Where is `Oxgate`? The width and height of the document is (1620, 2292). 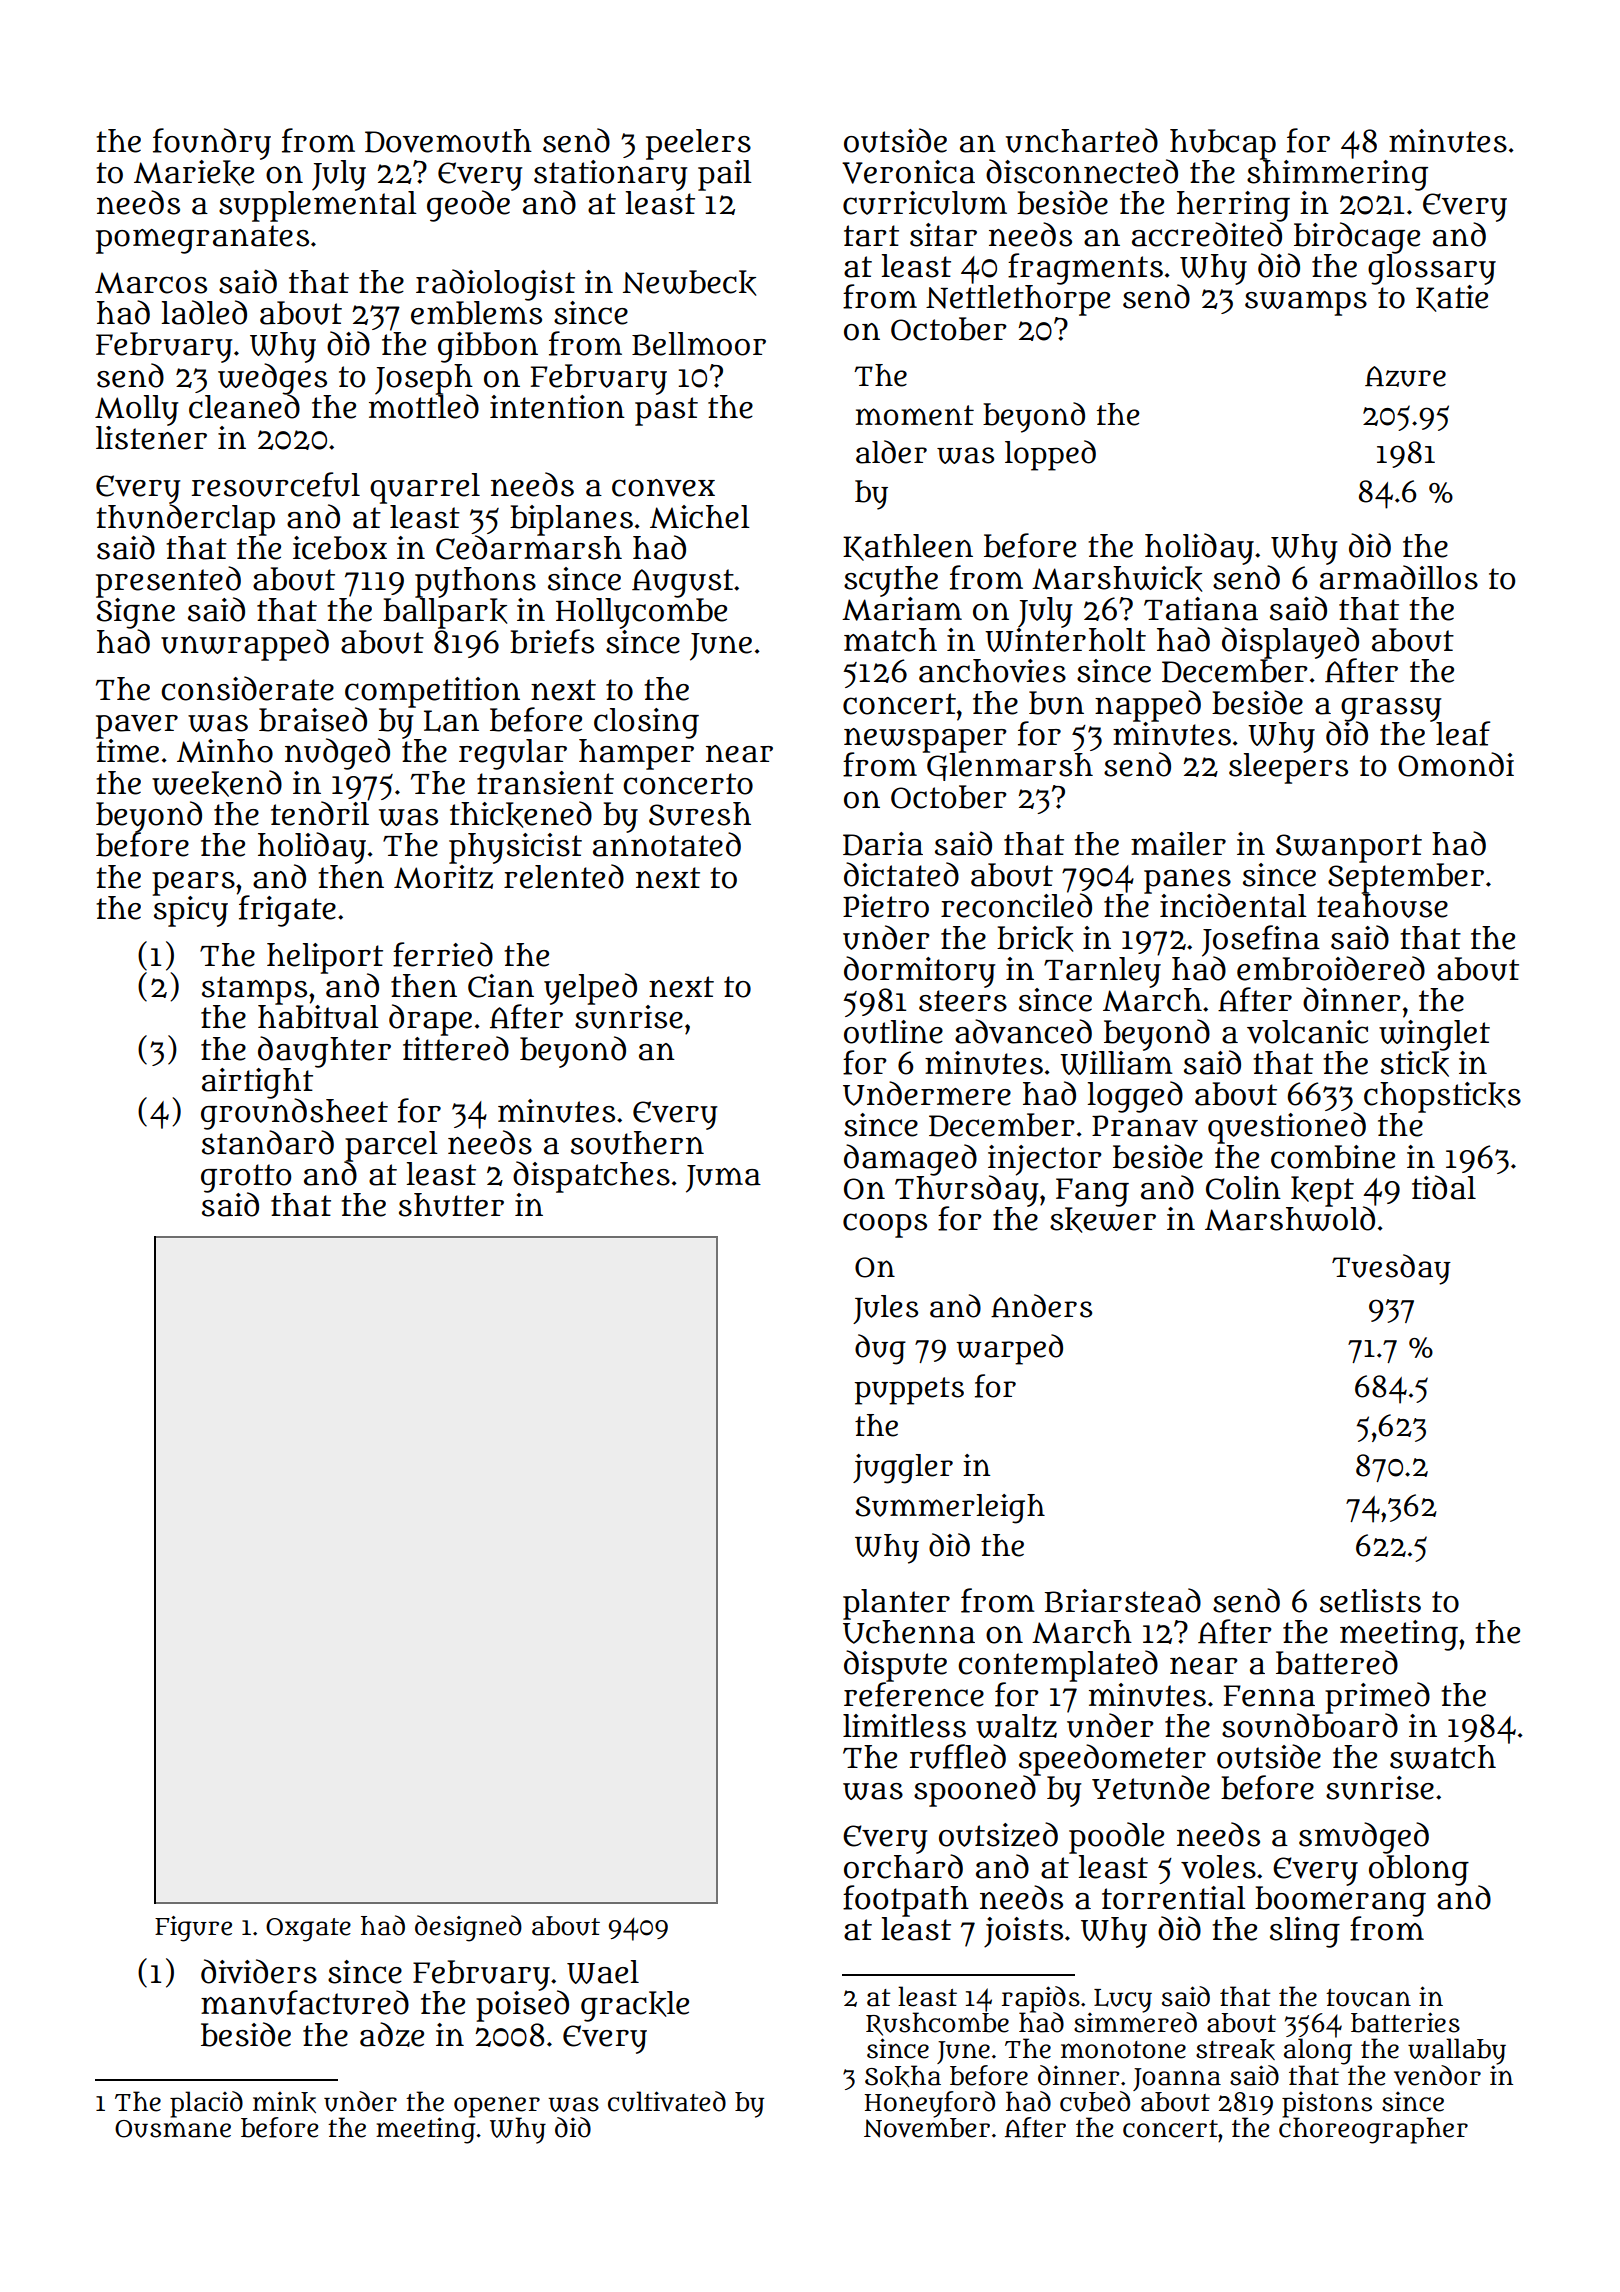 Oxgate is located at coordinates (308, 1930).
